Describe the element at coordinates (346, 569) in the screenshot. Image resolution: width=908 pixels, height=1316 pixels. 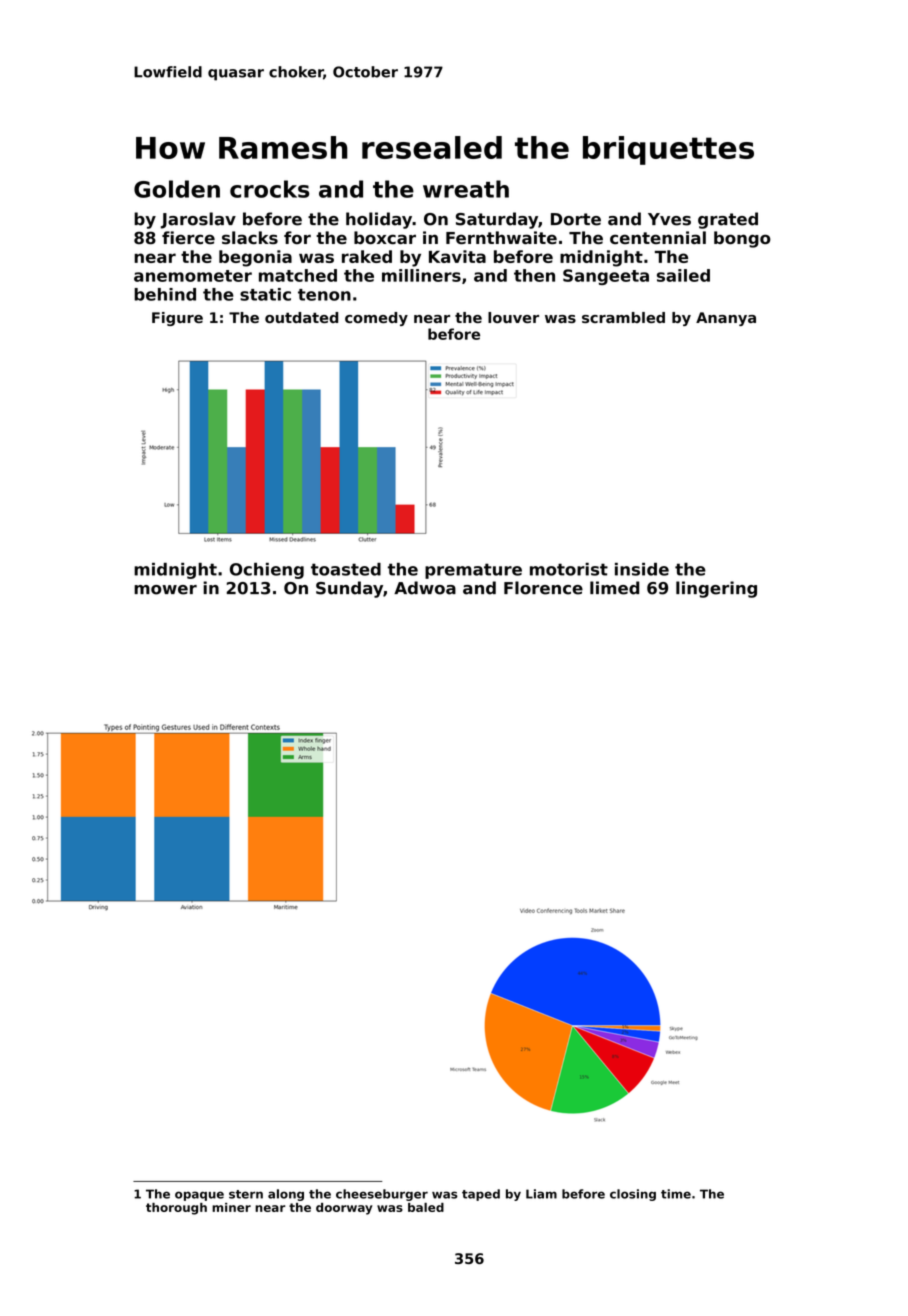
I see `toasted` at that location.
